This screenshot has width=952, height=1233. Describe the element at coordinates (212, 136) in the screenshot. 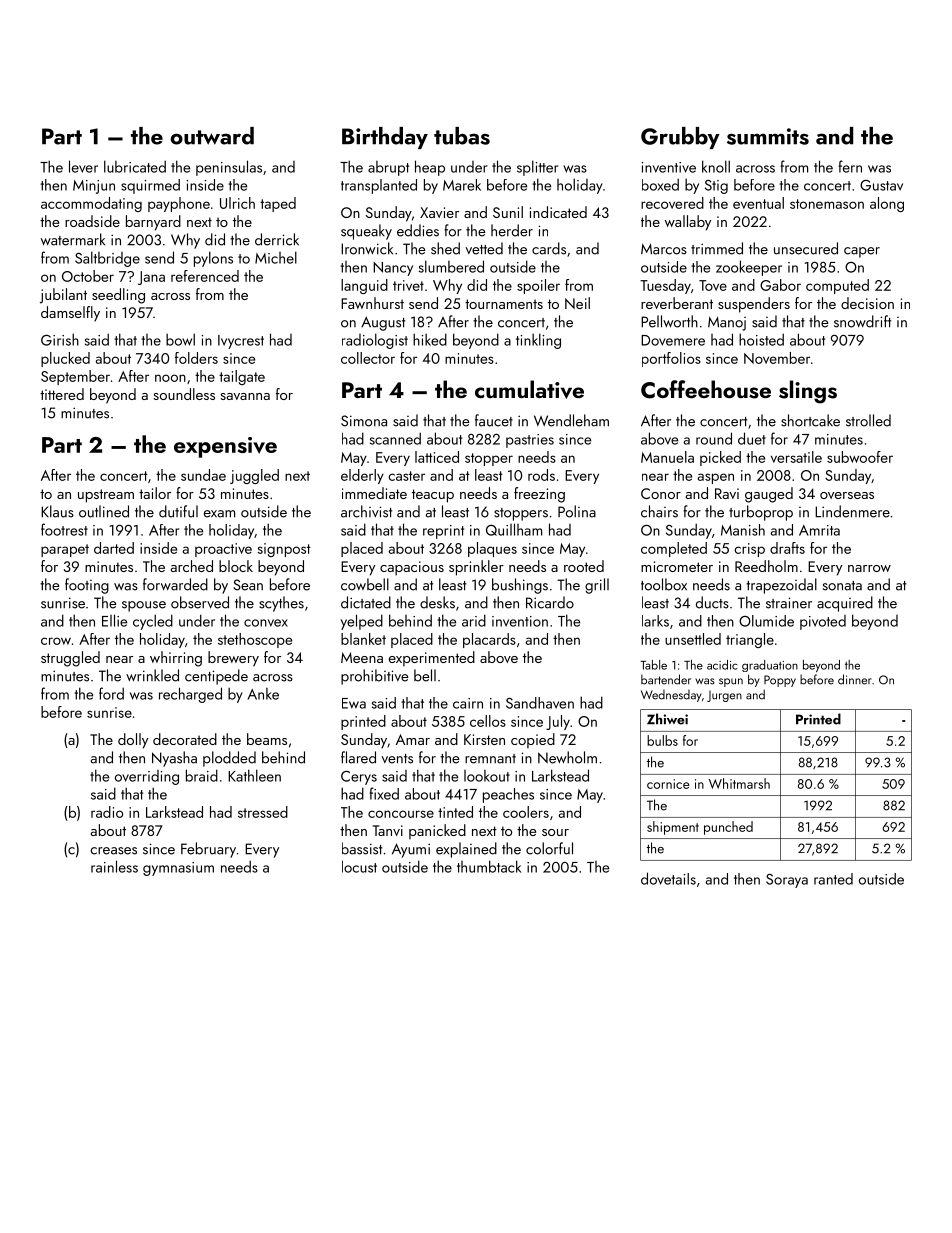

I see `outward` at that location.
